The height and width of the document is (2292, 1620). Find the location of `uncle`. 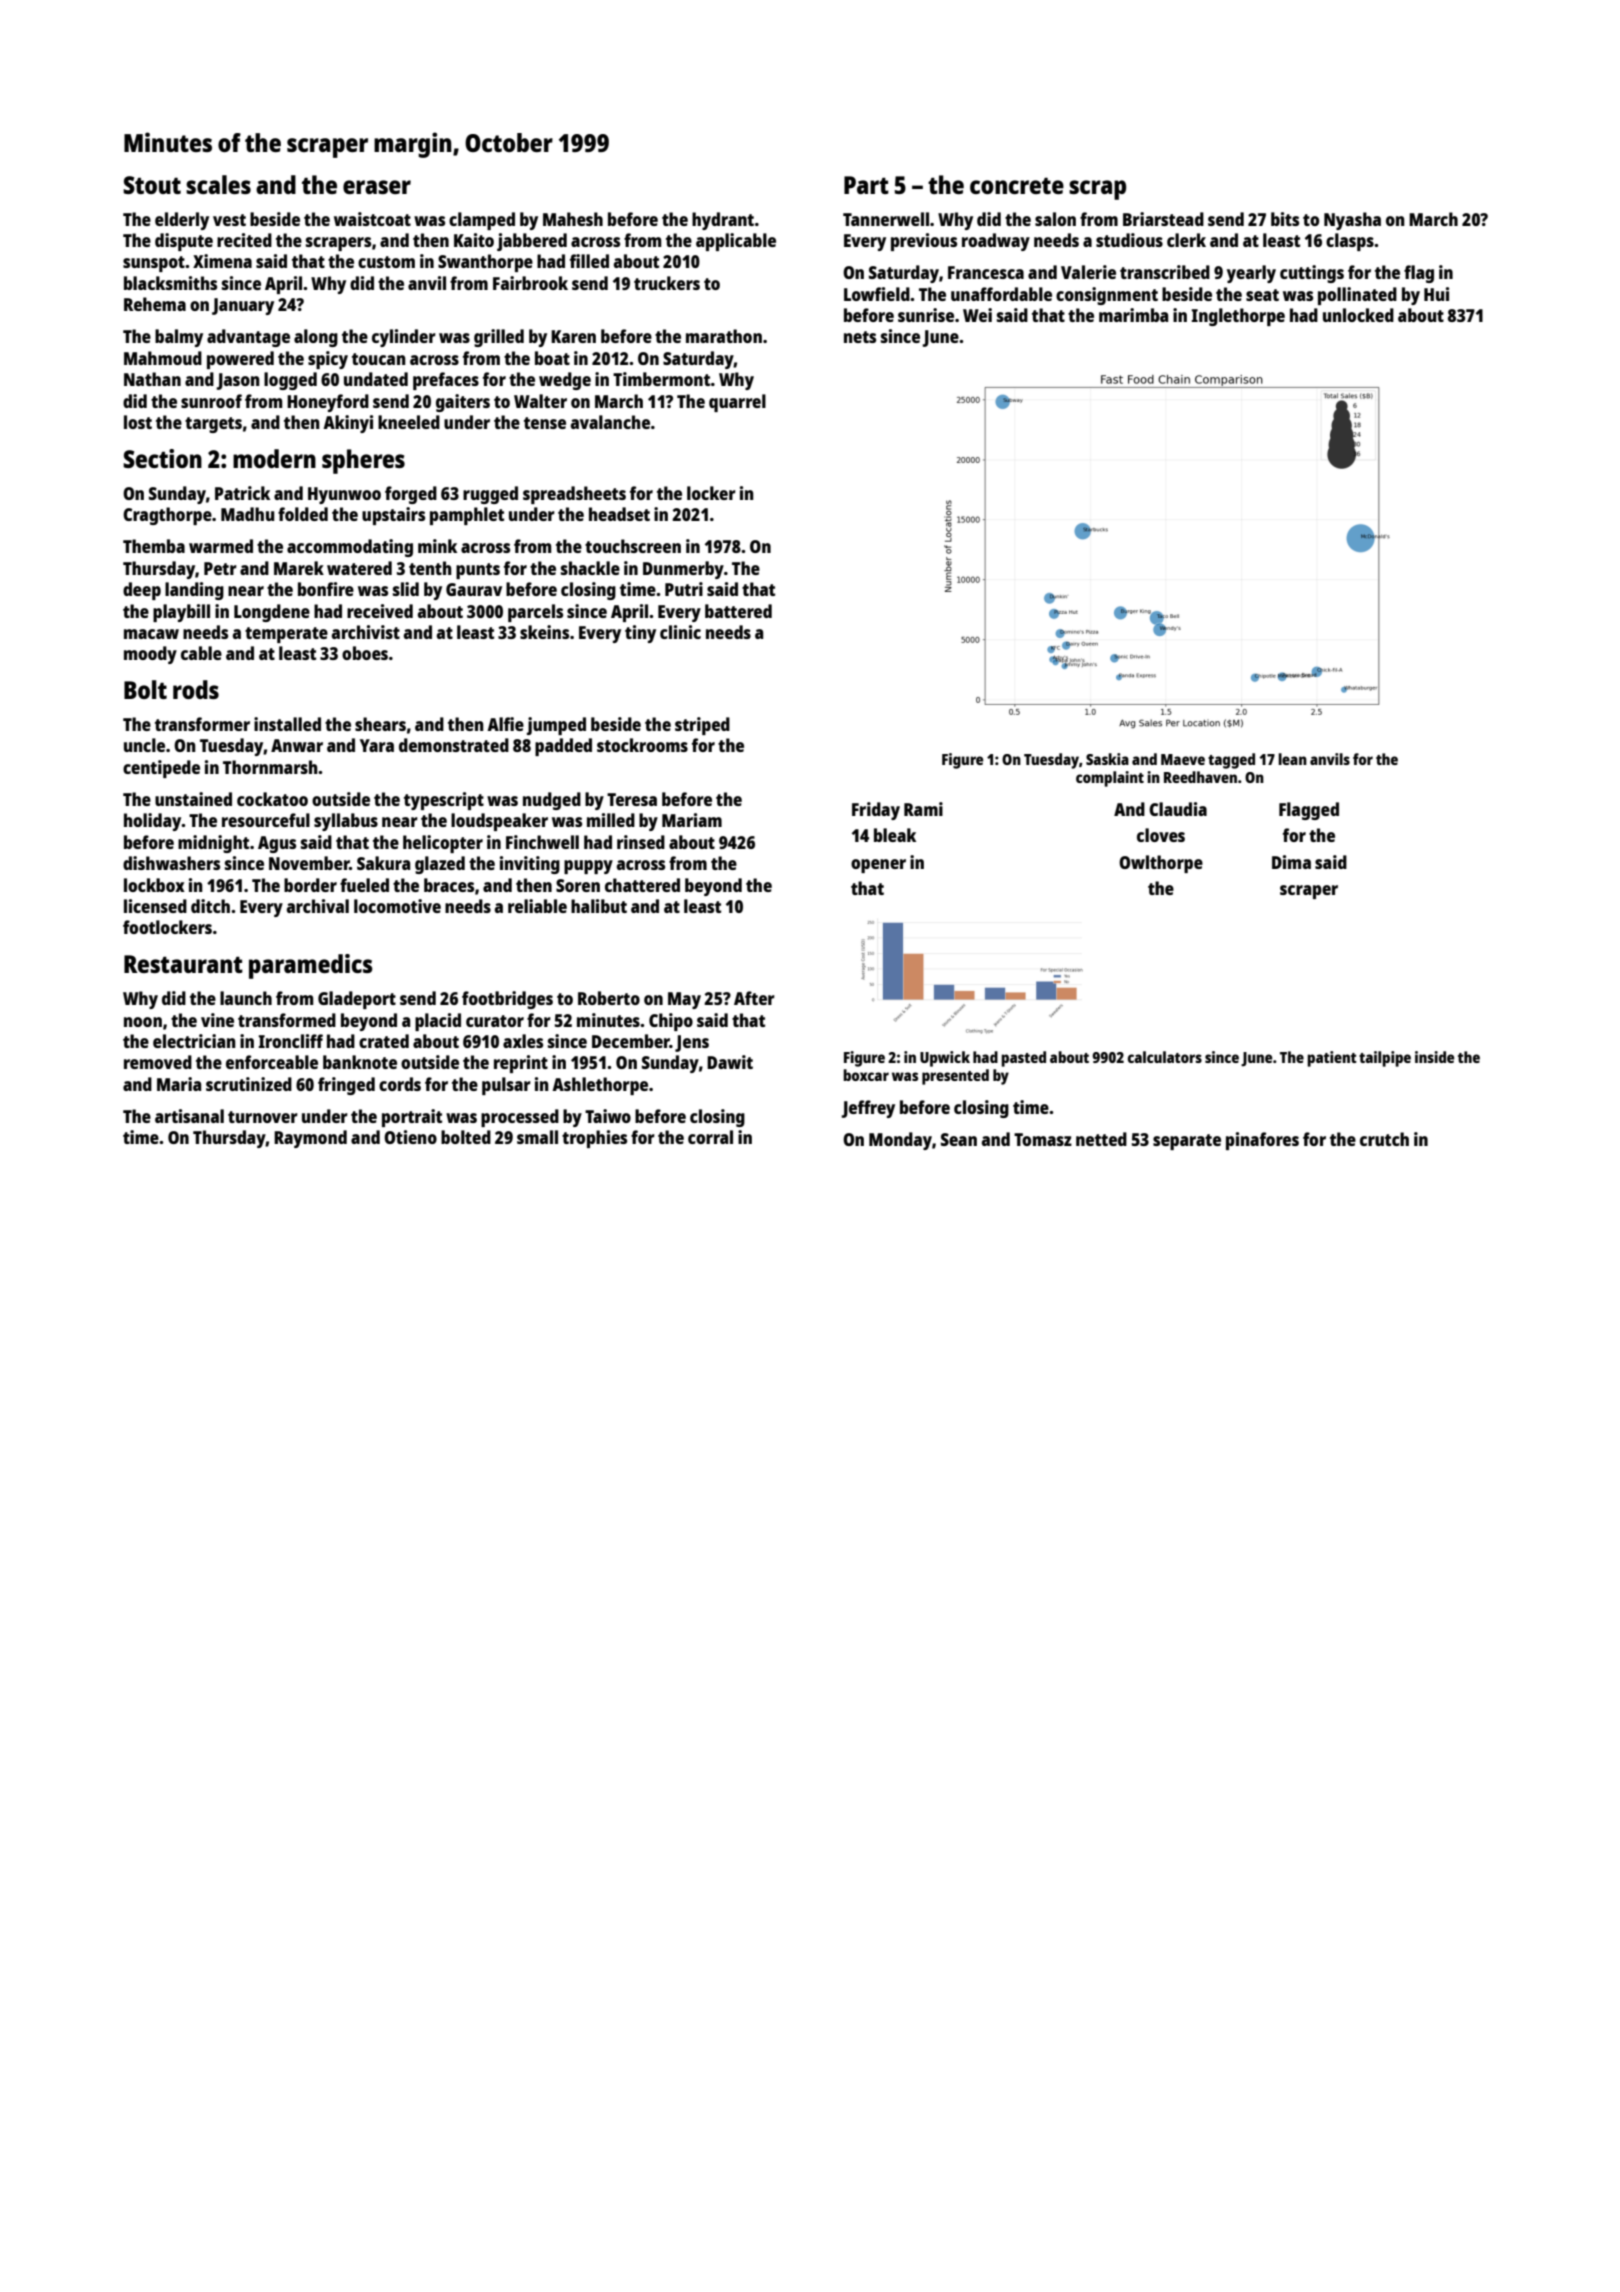

uncle is located at coordinates (144, 745).
